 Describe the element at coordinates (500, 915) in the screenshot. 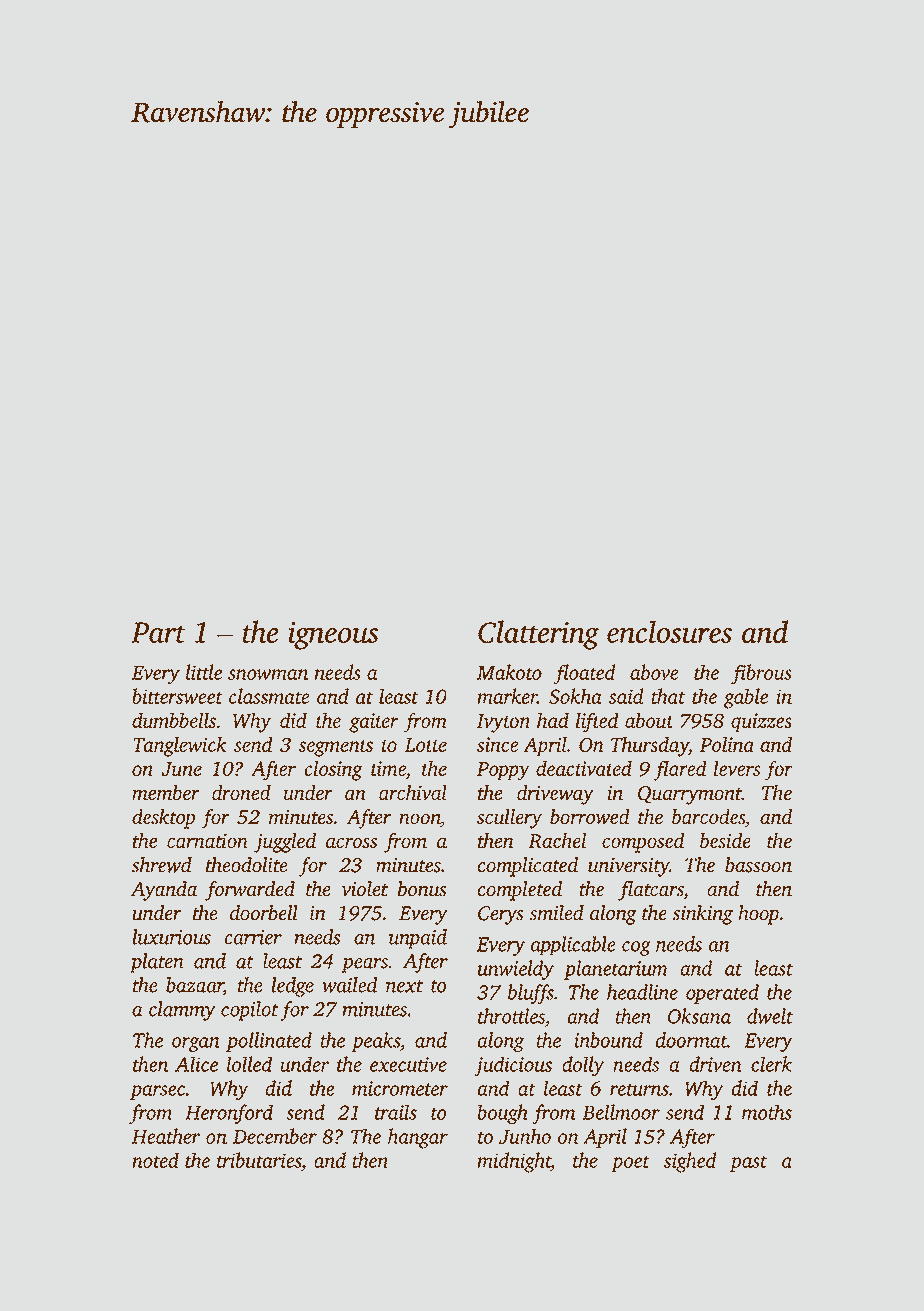

I see `Cerys` at that location.
